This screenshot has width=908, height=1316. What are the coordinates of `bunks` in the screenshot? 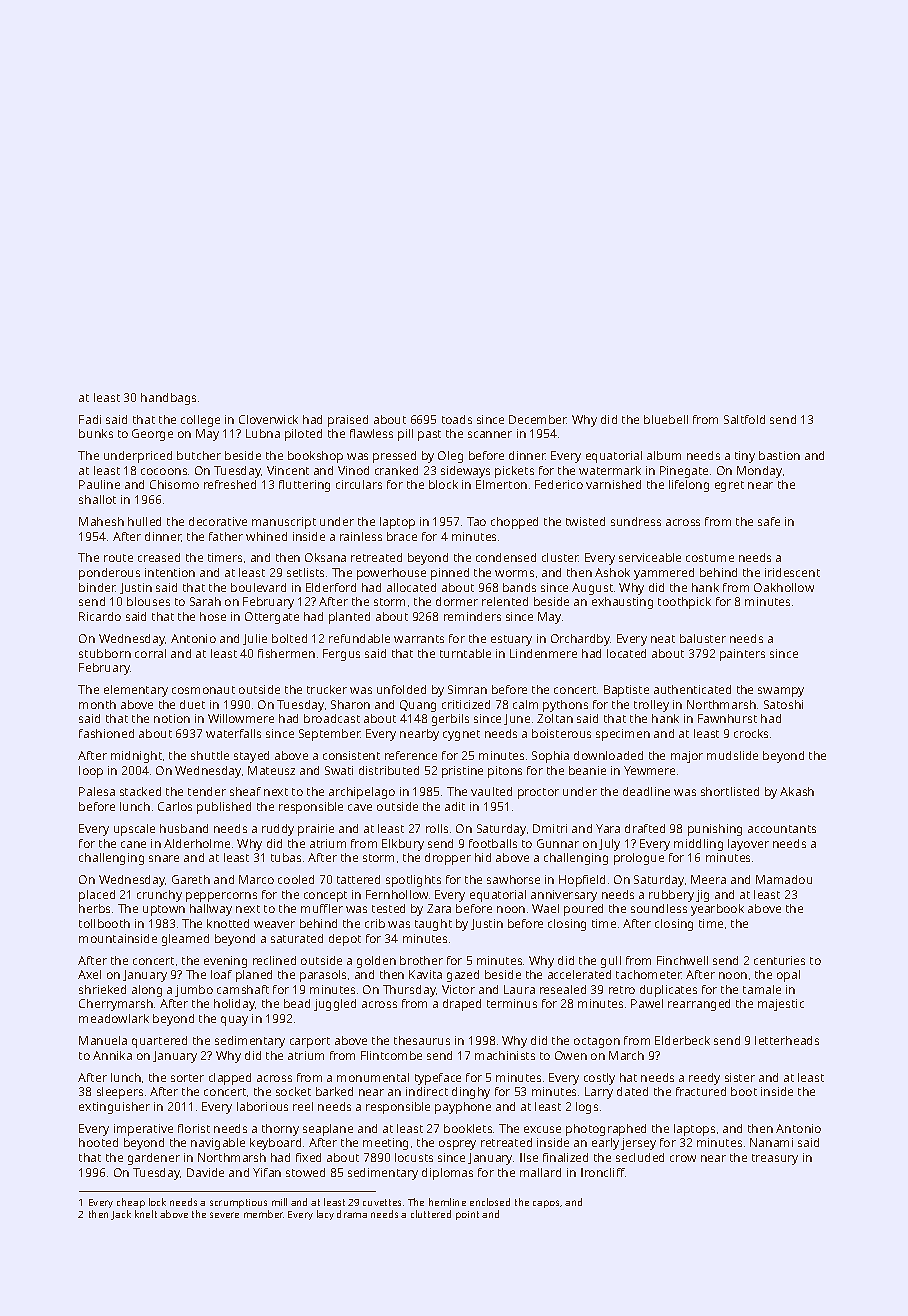 It's located at (96, 433).
